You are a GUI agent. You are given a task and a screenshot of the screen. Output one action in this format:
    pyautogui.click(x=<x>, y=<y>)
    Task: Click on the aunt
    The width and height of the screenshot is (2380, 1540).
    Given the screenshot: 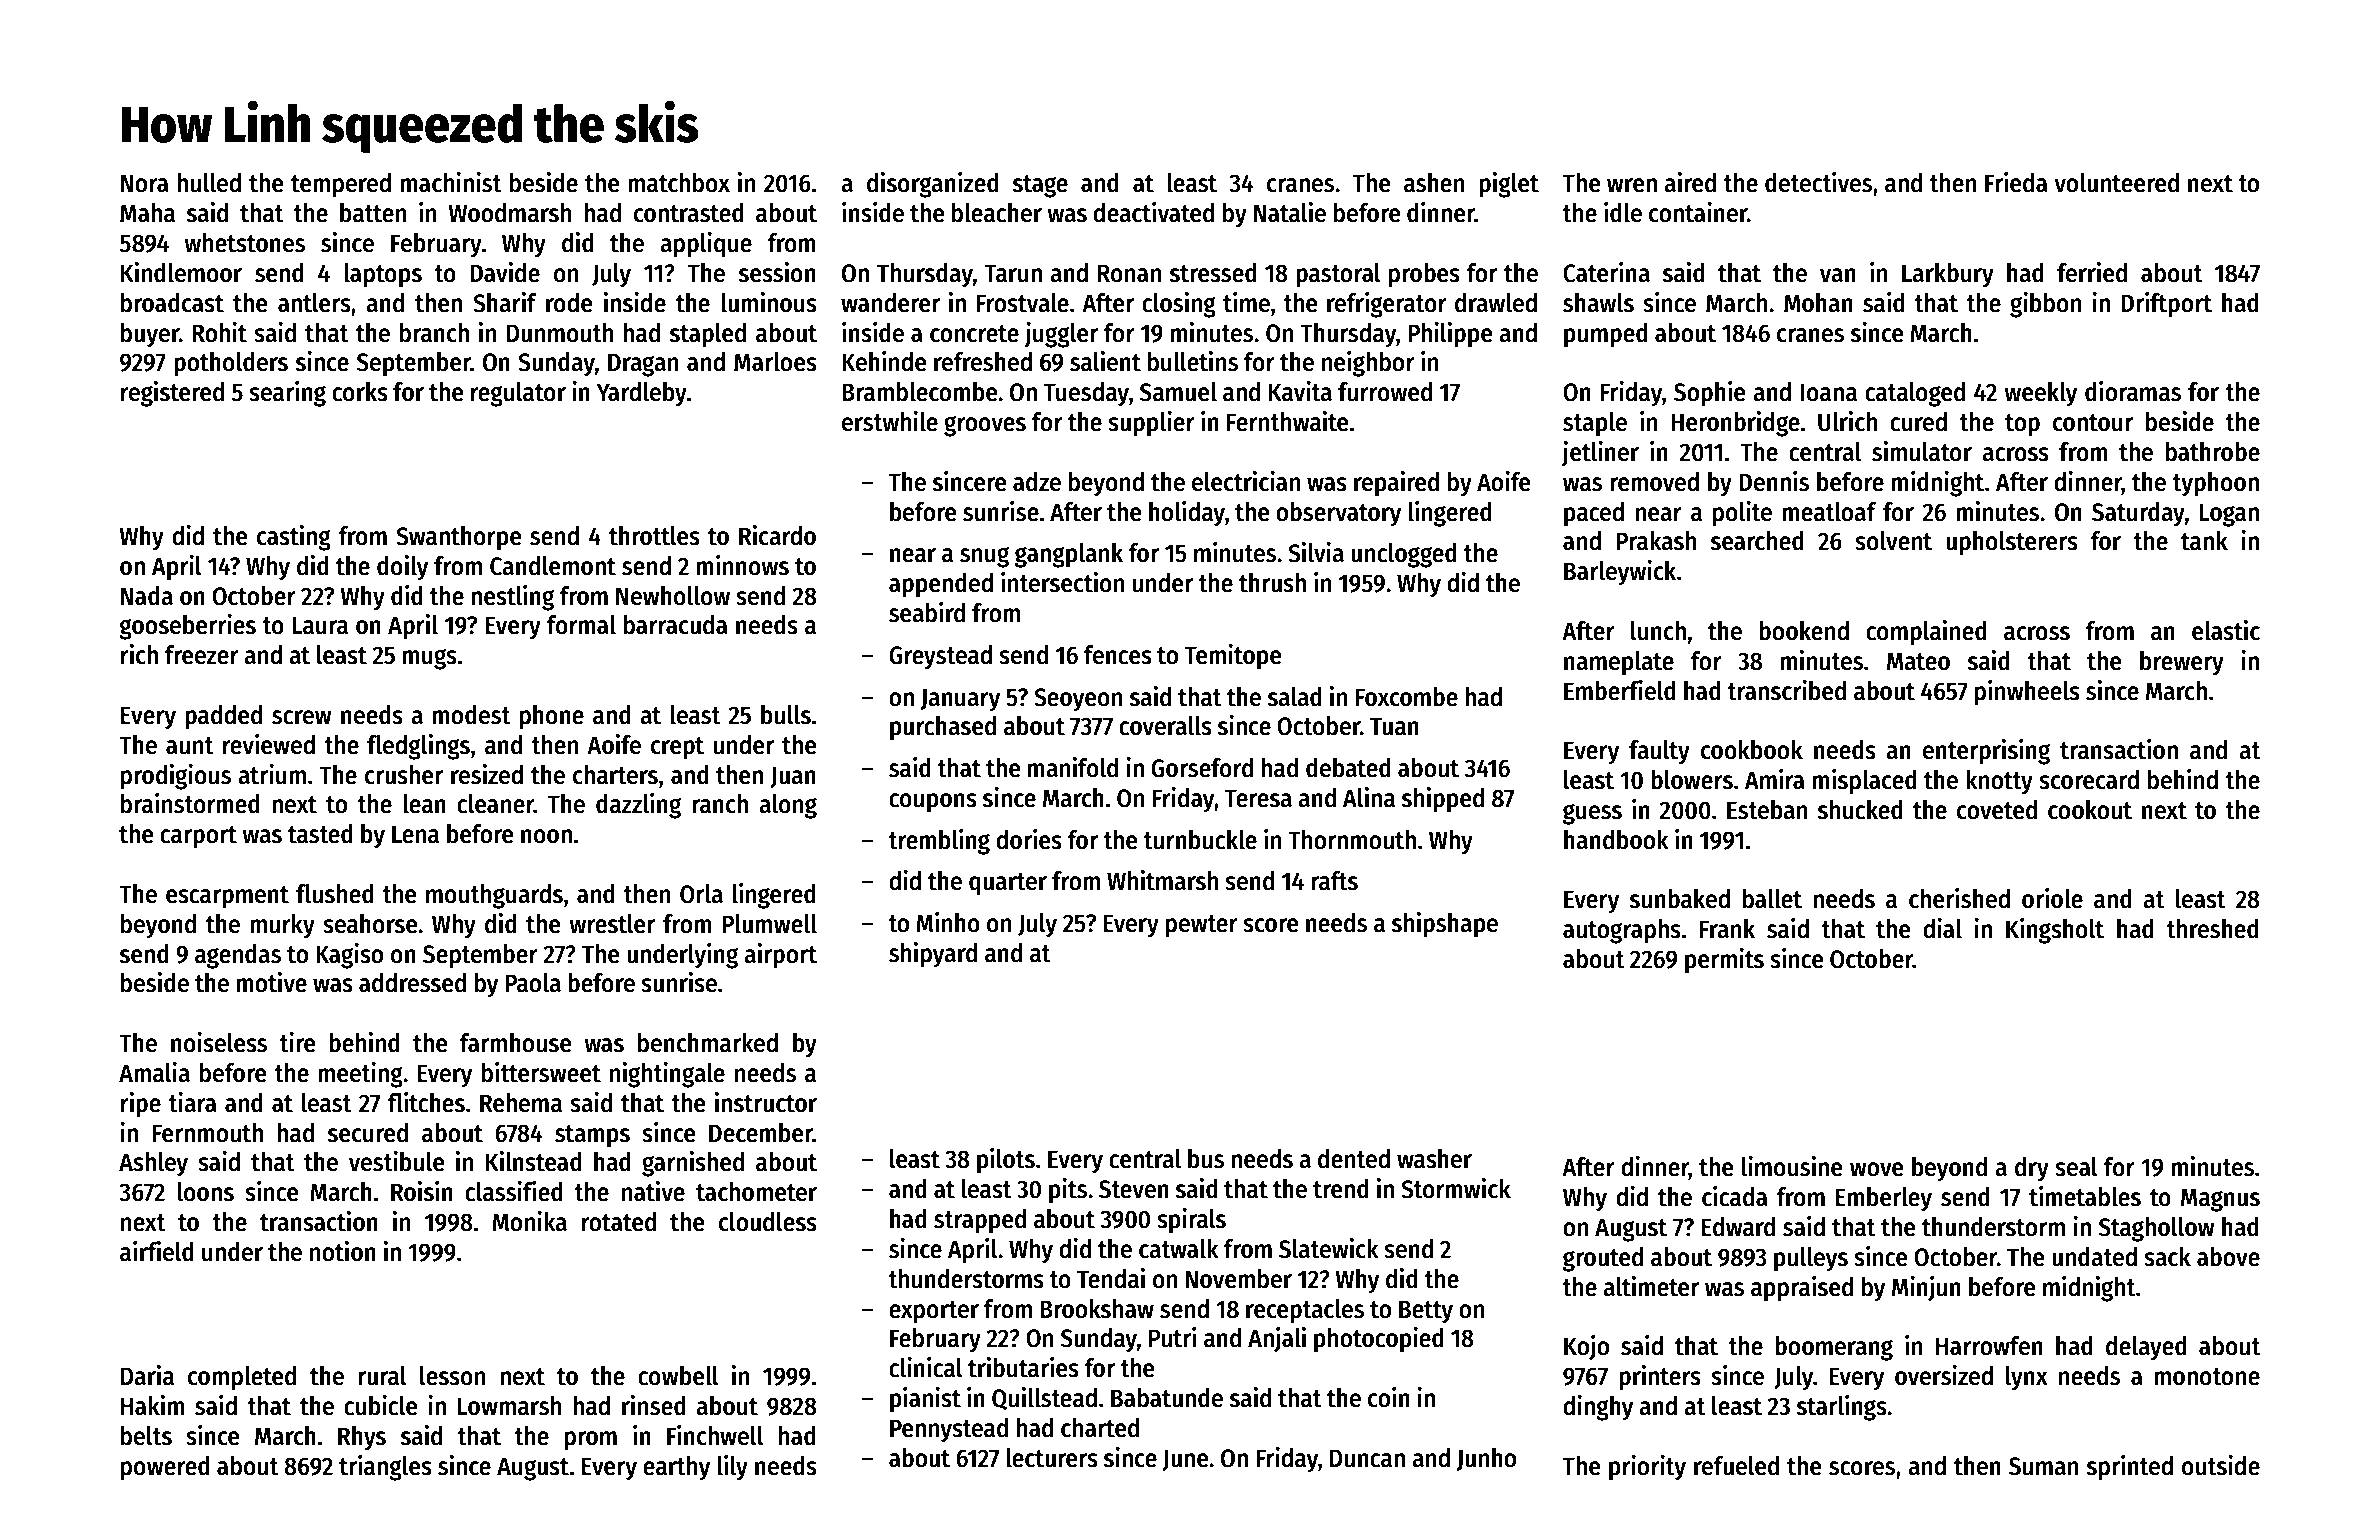 What is the action you would take?
    pyautogui.click(x=190, y=746)
